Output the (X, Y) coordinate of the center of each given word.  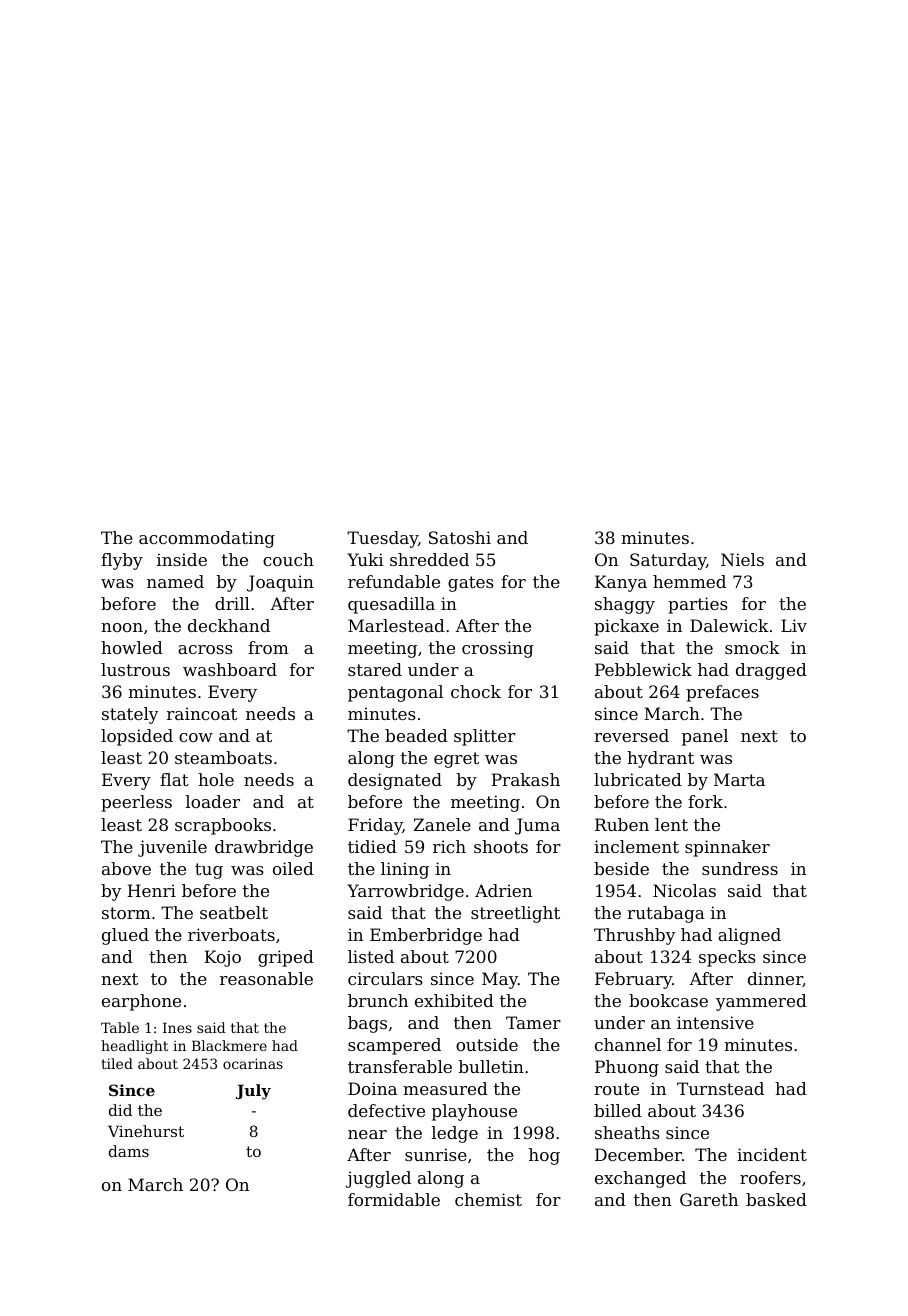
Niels (742, 559)
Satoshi (460, 537)
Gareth (709, 1199)
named (175, 581)
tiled (117, 1063)
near (367, 1134)
